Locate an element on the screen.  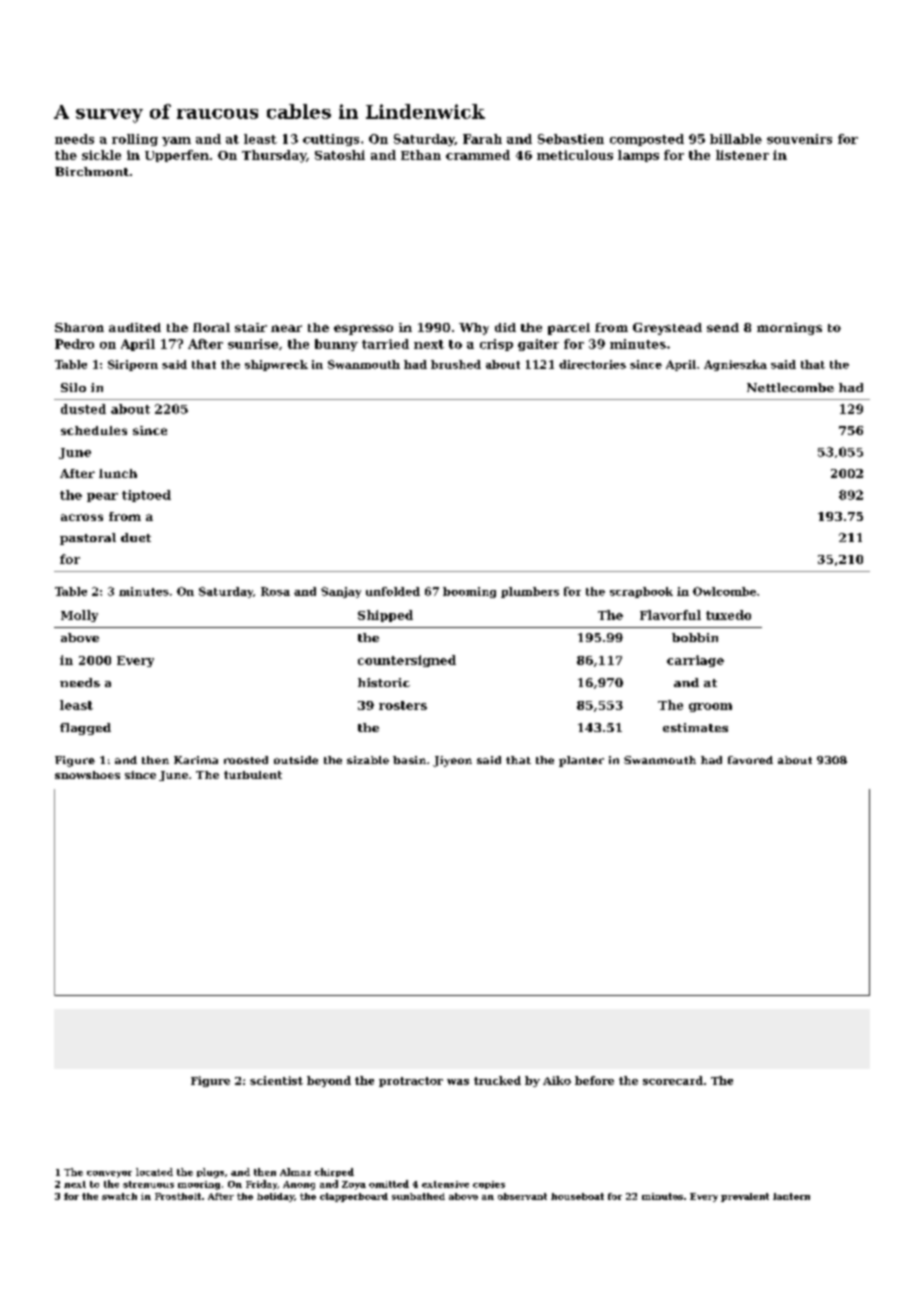
yam is located at coordinates (176, 141).
